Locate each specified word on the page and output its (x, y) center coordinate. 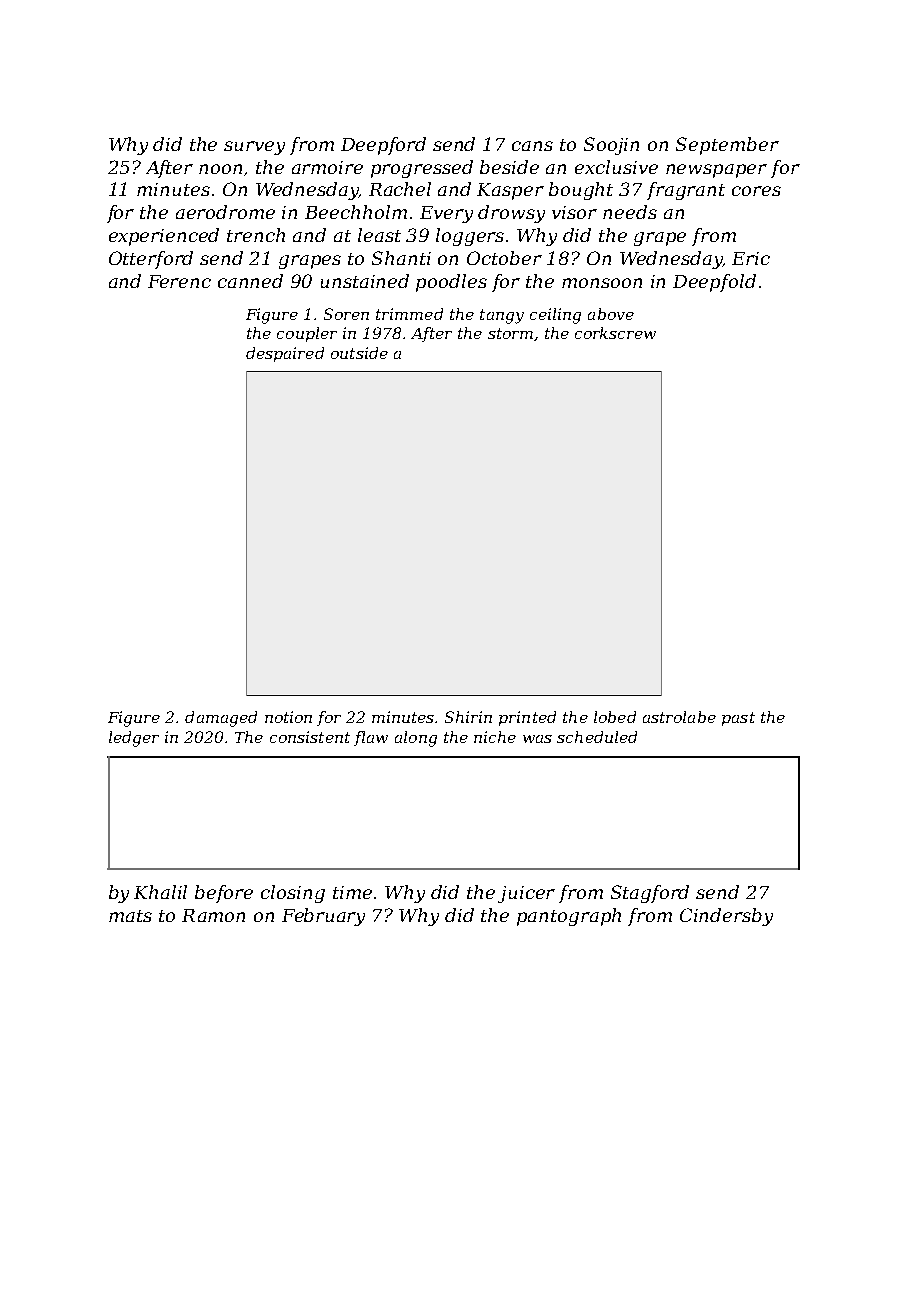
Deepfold (714, 283)
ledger (134, 739)
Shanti (401, 258)
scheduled (597, 737)
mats (130, 916)
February (323, 917)
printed (527, 718)
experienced (164, 237)
